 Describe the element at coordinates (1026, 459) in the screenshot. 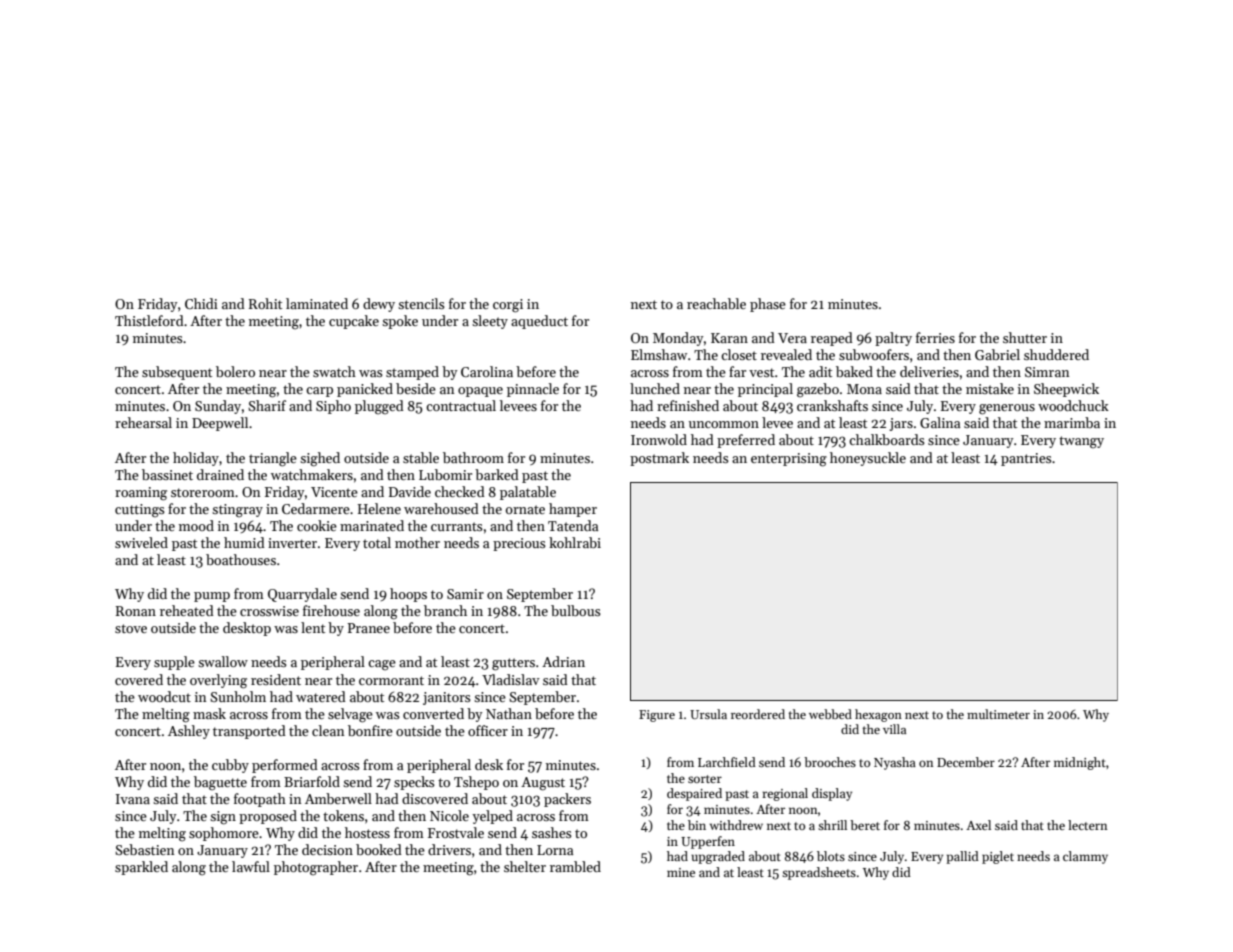

I see `pantries` at that location.
